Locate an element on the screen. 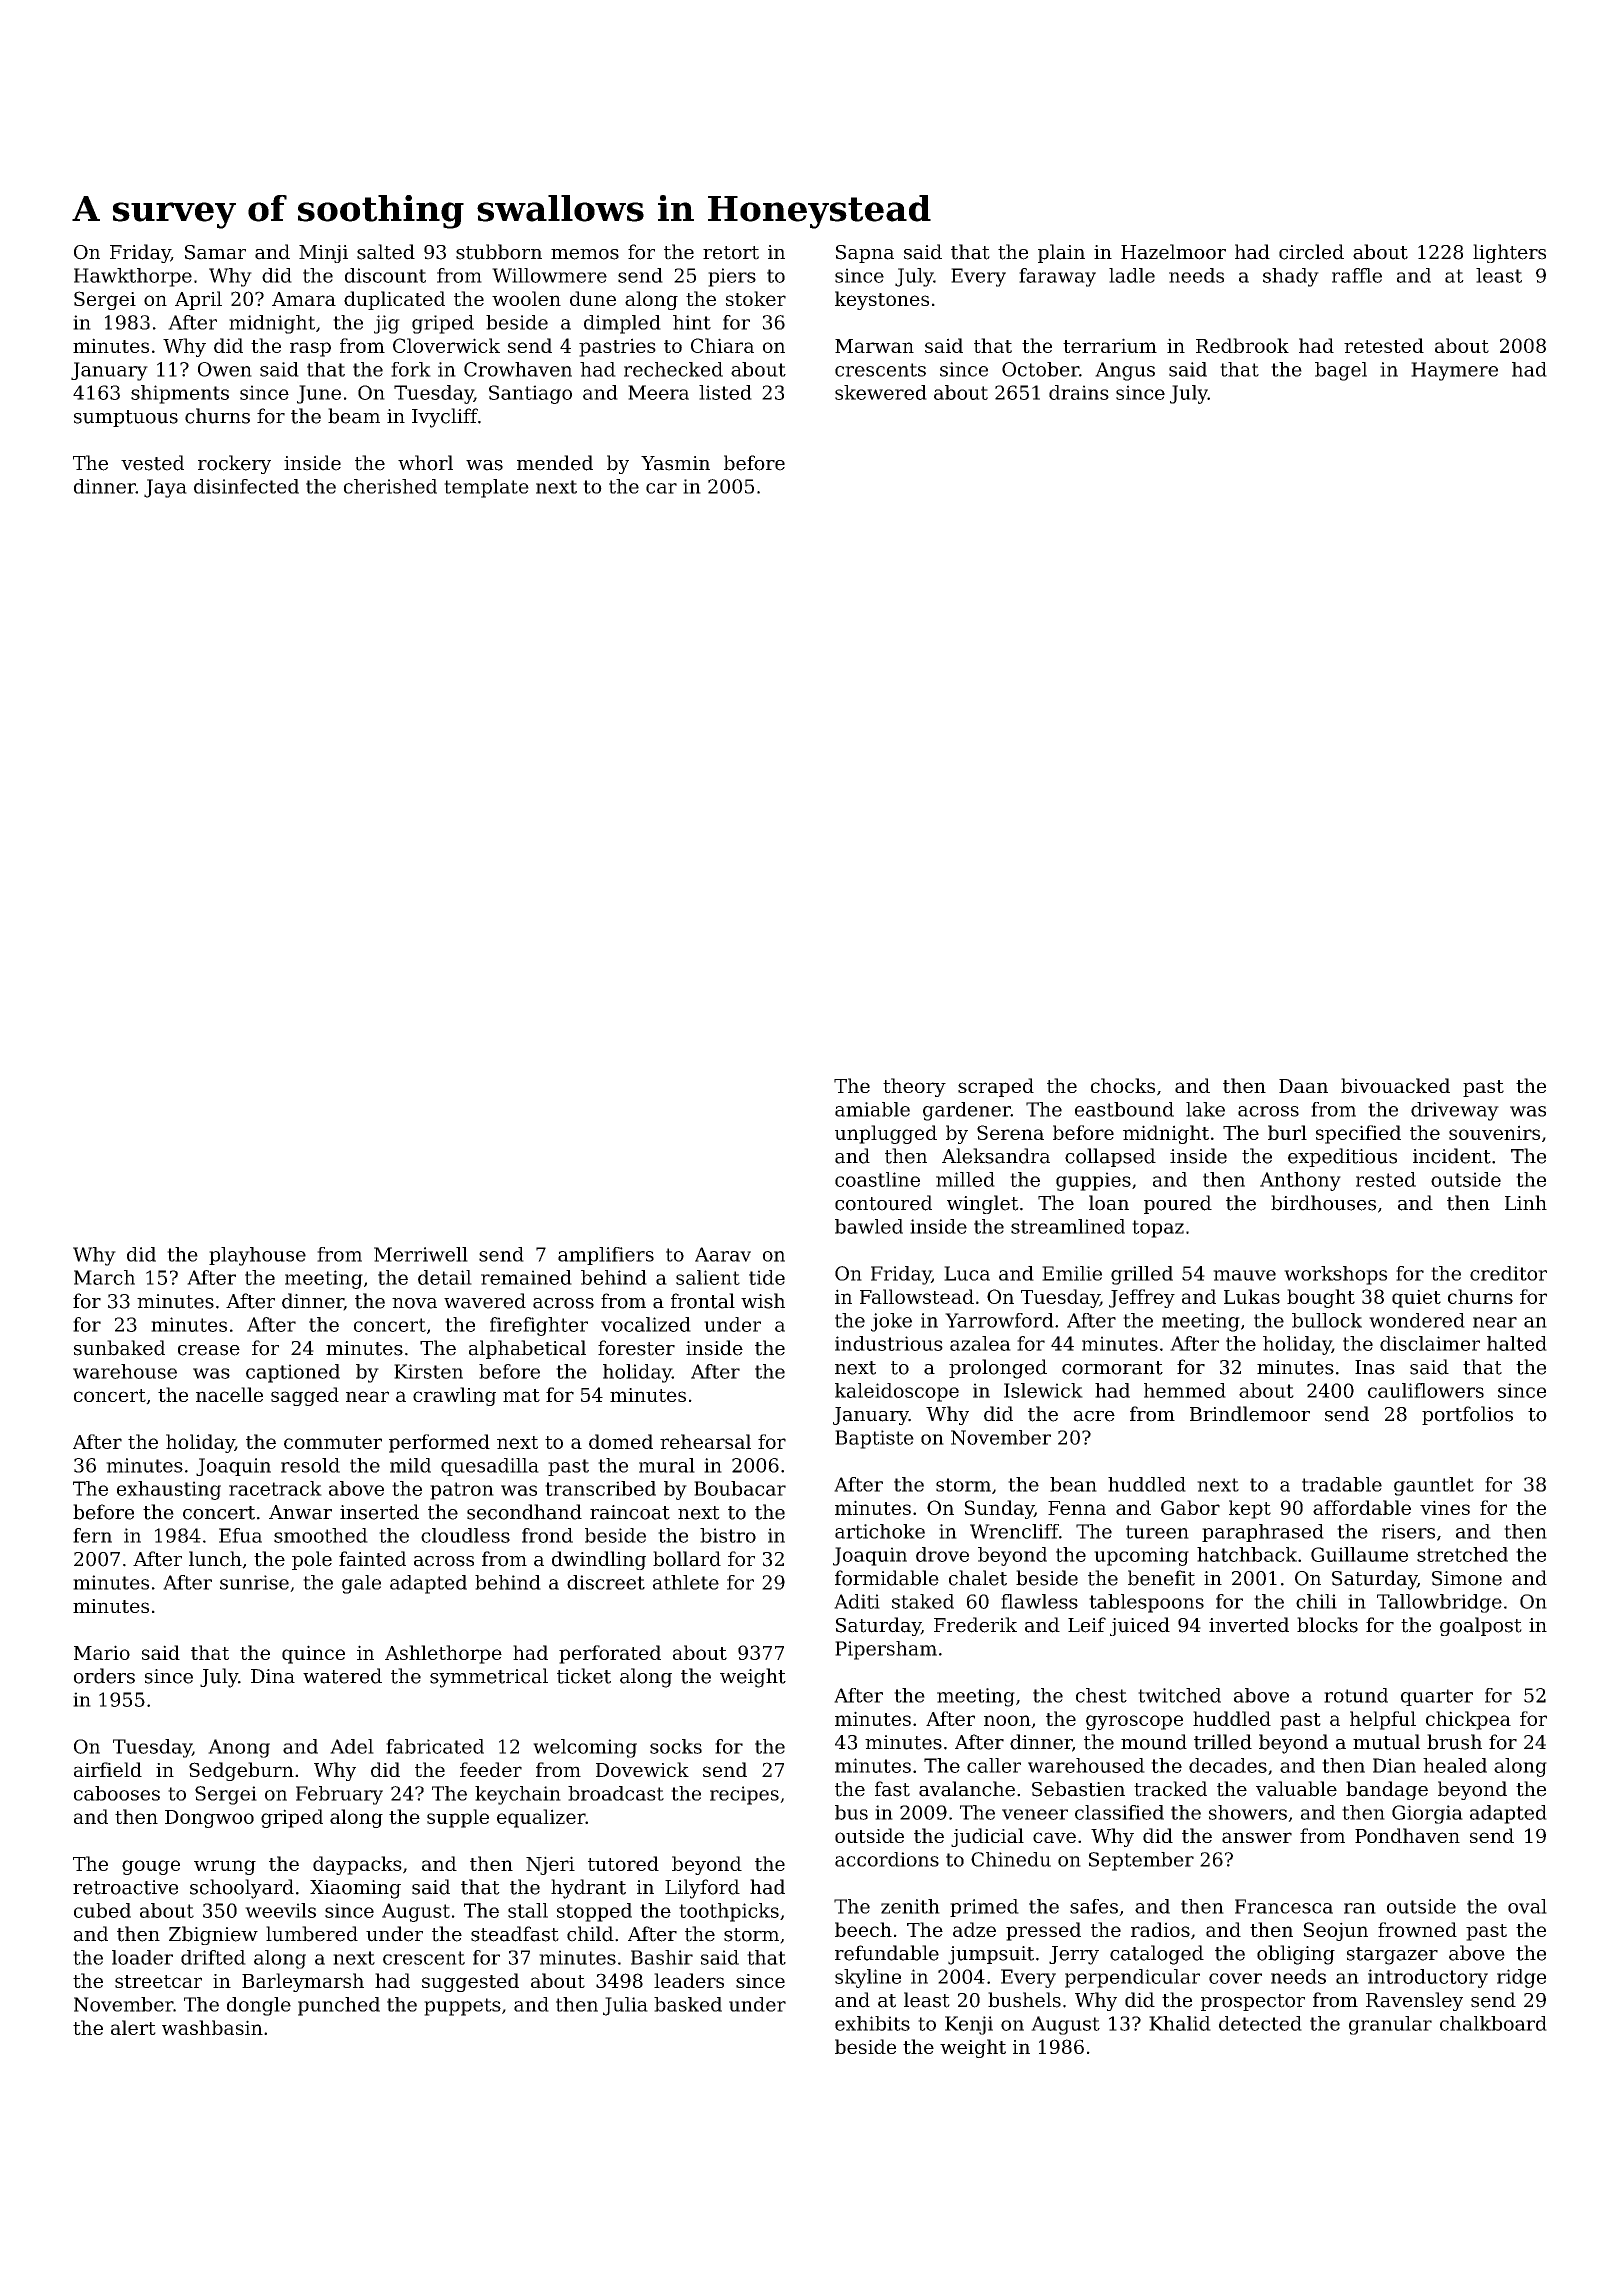 Image resolution: width=1620 pixels, height=2292 pixels. rehearsal is located at coordinates (705, 1441).
